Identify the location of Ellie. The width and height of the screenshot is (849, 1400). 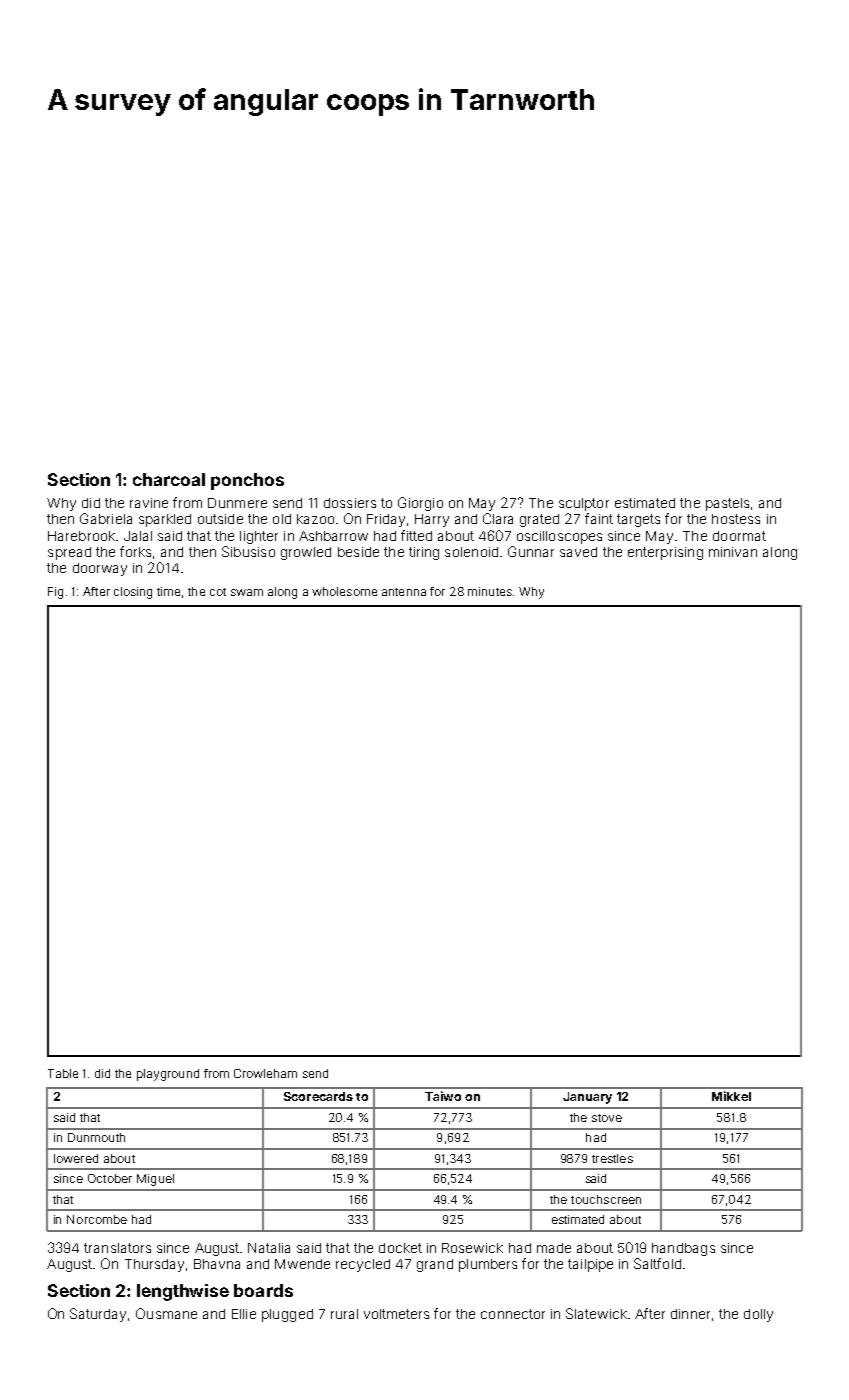
(244, 1314).
